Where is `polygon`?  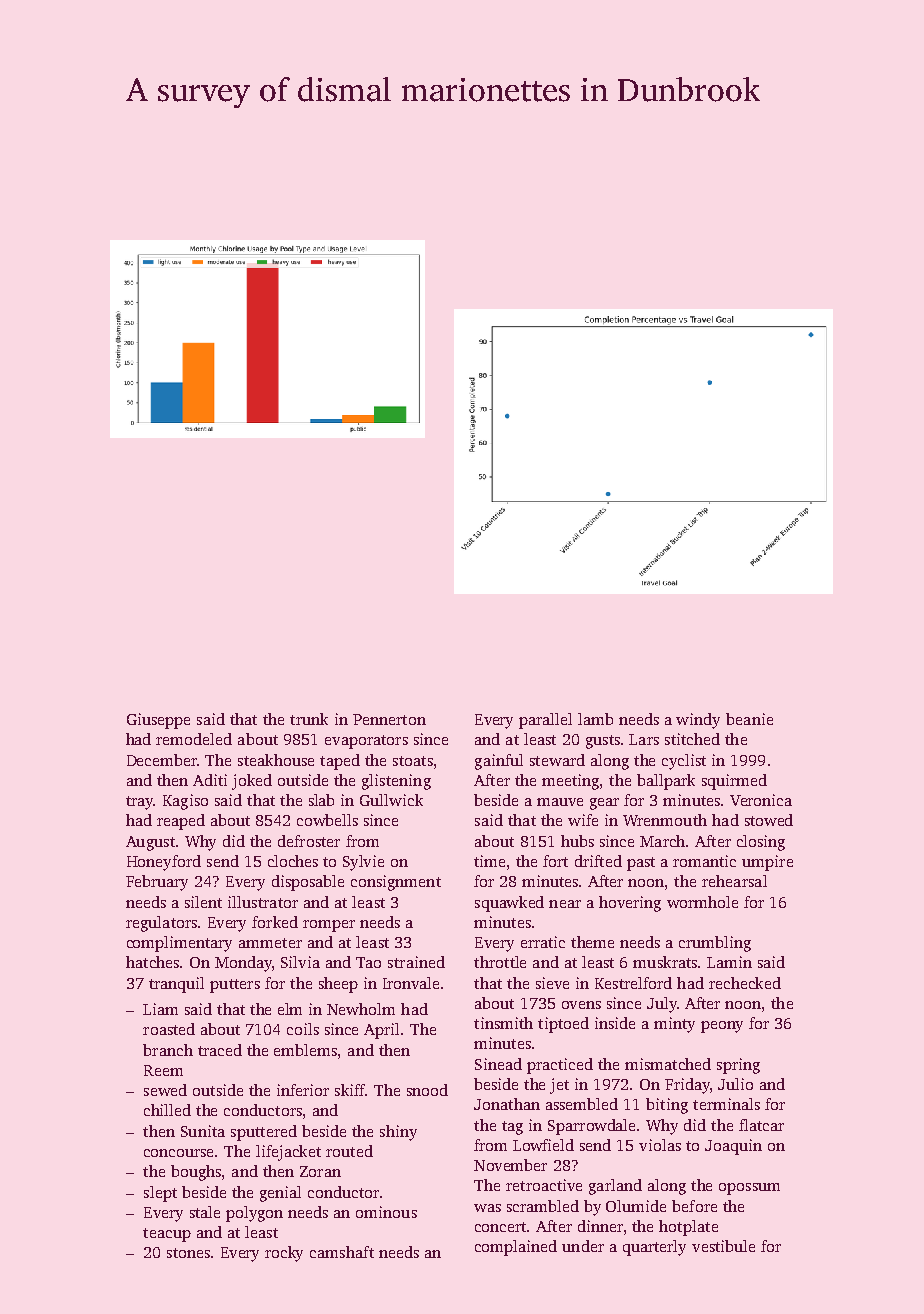
polygon is located at coordinates (254, 1214).
